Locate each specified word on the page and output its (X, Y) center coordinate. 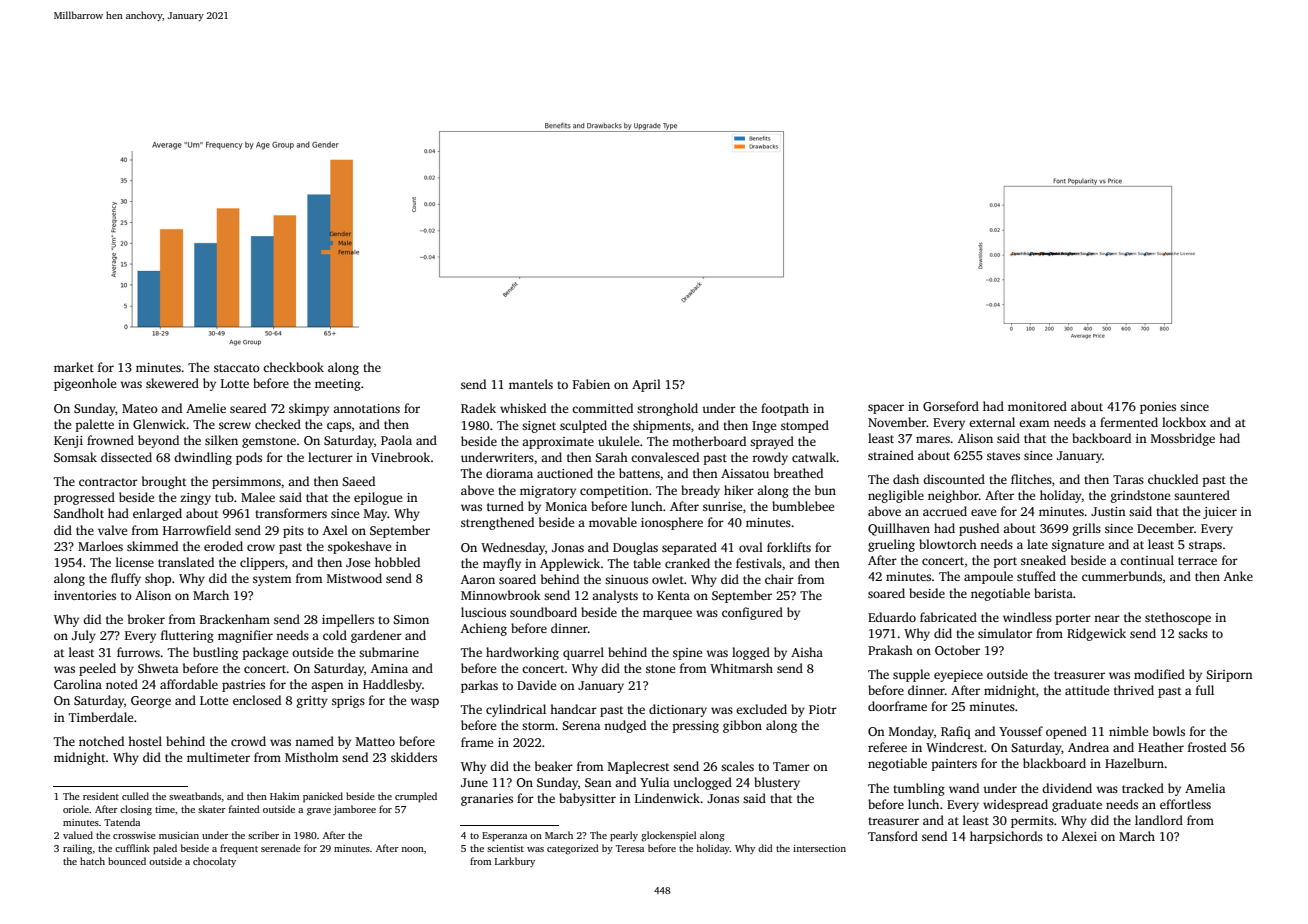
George (151, 702)
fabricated (948, 617)
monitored (1037, 406)
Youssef (1021, 731)
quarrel (583, 653)
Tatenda (122, 822)
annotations (366, 408)
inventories (85, 595)
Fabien (591, 384)
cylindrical (516, 710)
